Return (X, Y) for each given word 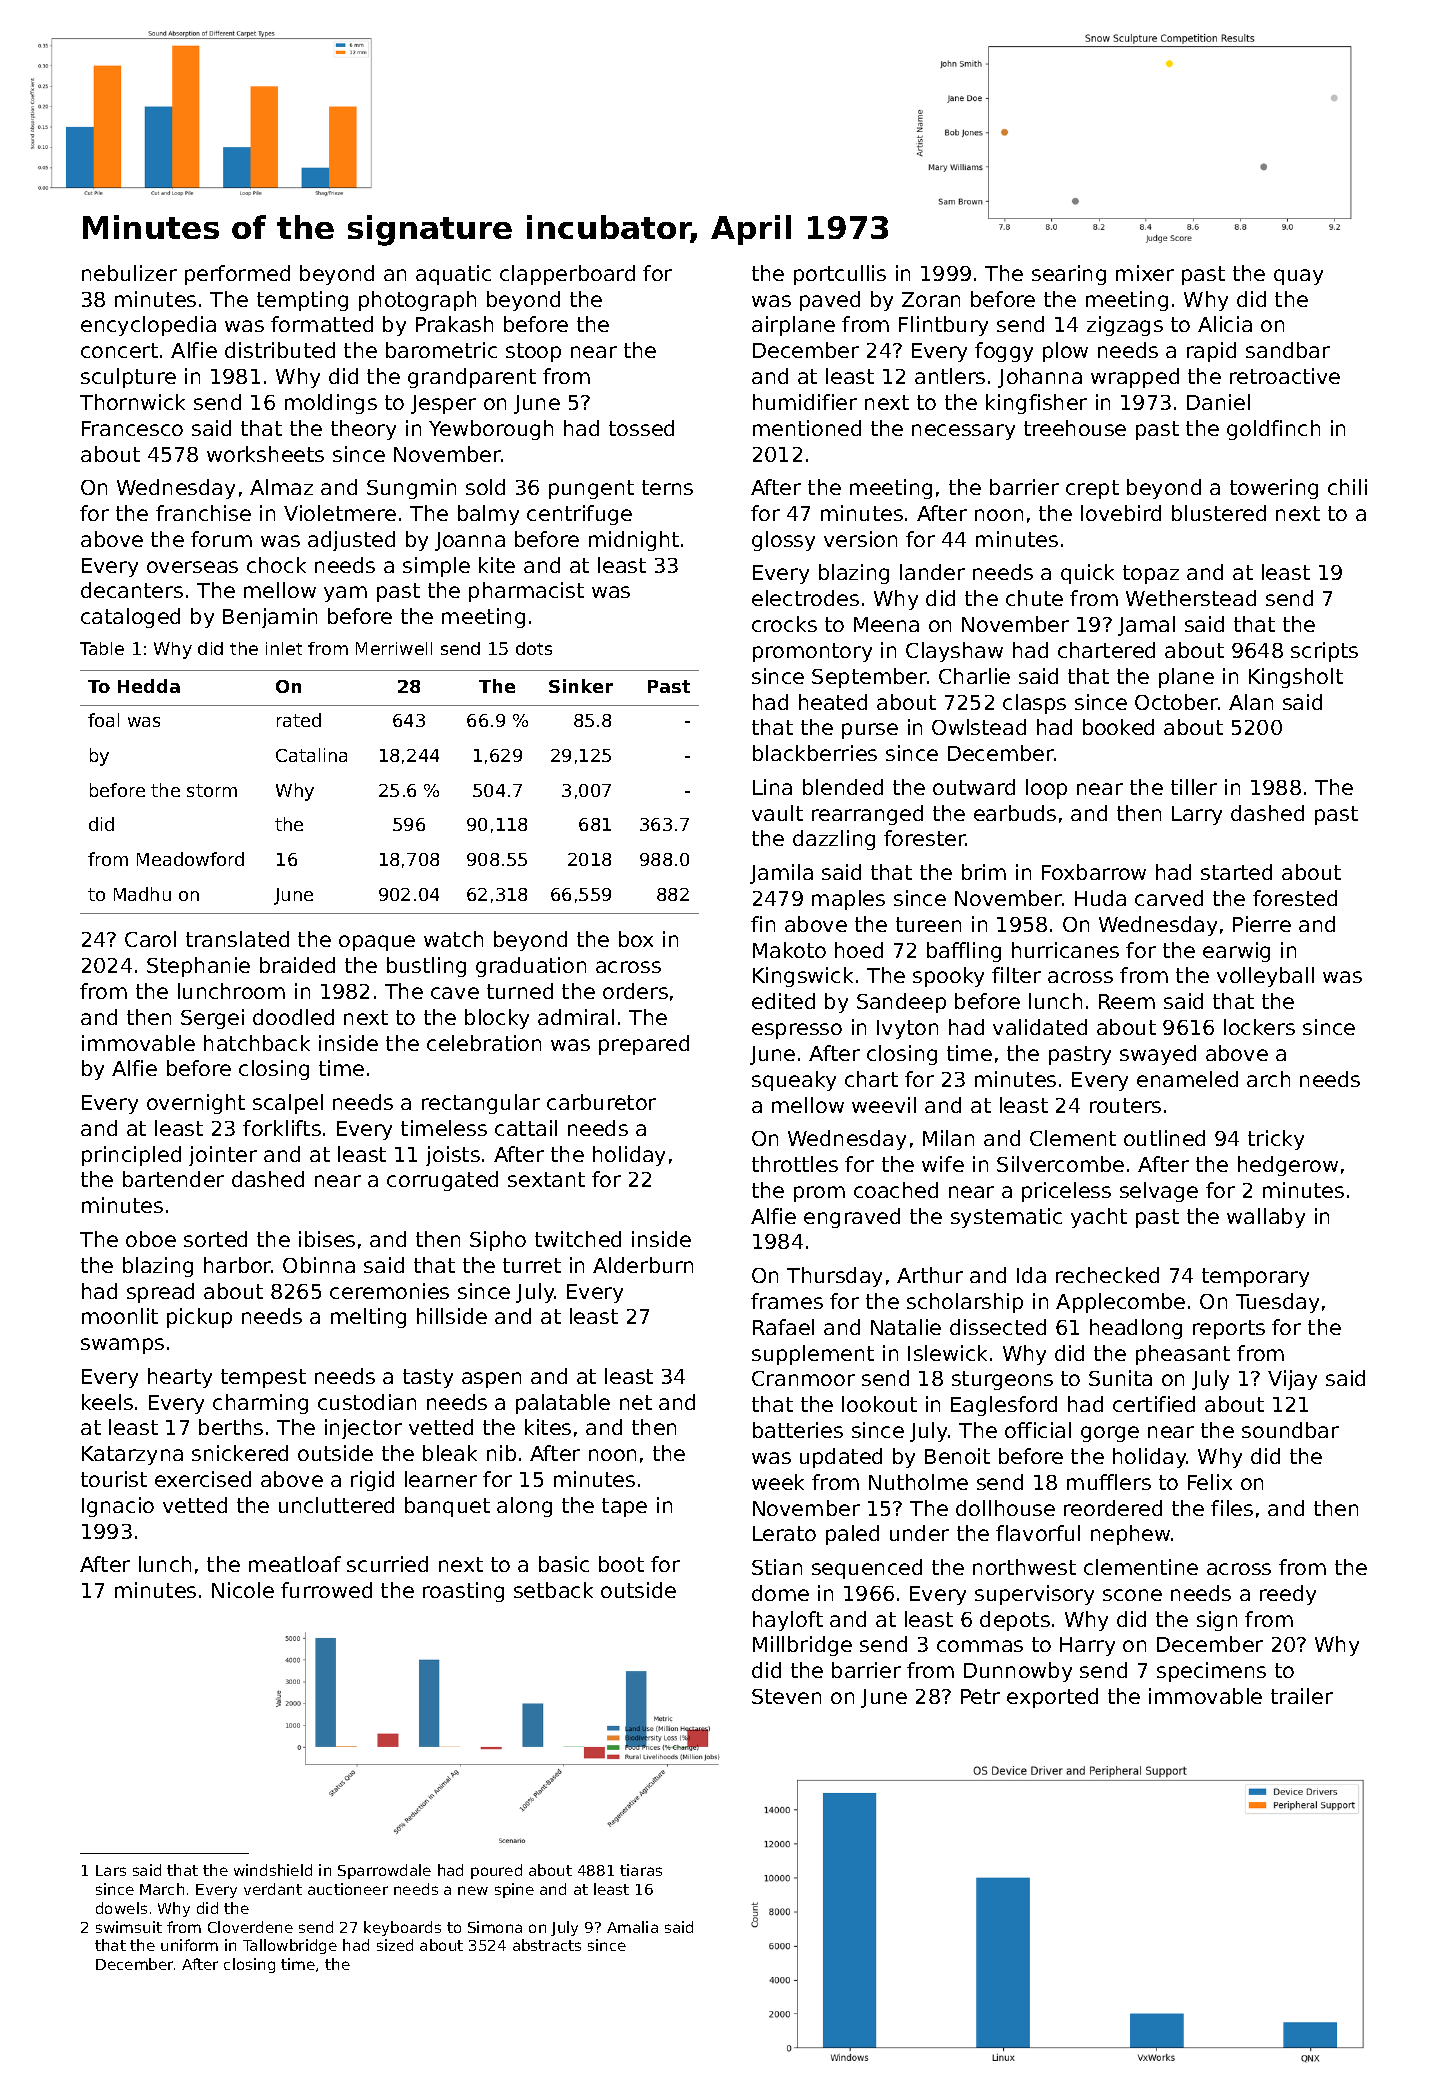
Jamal (1146, 626)
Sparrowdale (384, 1871)
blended (843, 787)
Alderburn (643, 1265)
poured (496, 1871)
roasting (463, 1592)
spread (160, 1293)
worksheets (265, 454)
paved (830, 301)
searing (1069, 275)
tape (624, 1507)
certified (1154, 1404)
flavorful (1038, 1533)
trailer (1302, 1696)
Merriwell (394, 648)
